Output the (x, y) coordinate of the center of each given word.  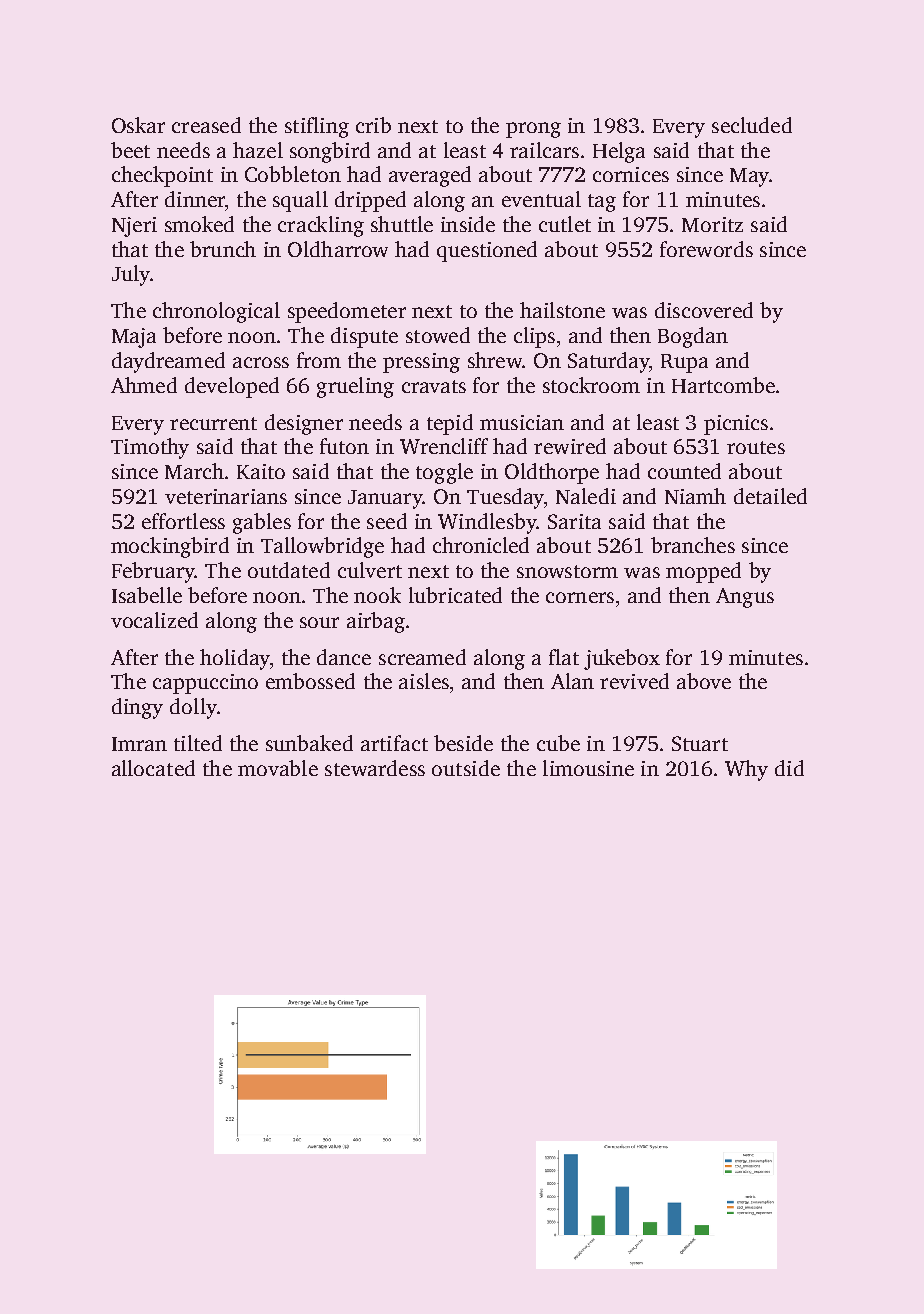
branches (693, 545)
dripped (370, 201)
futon (344, 446)
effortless (183, 521)
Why (746, 770)
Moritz (712, 224)
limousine (588, 768)
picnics (736, 425)
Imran (139, 744)
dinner (195, 199)
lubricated (455, 595)
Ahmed (144, 385)
